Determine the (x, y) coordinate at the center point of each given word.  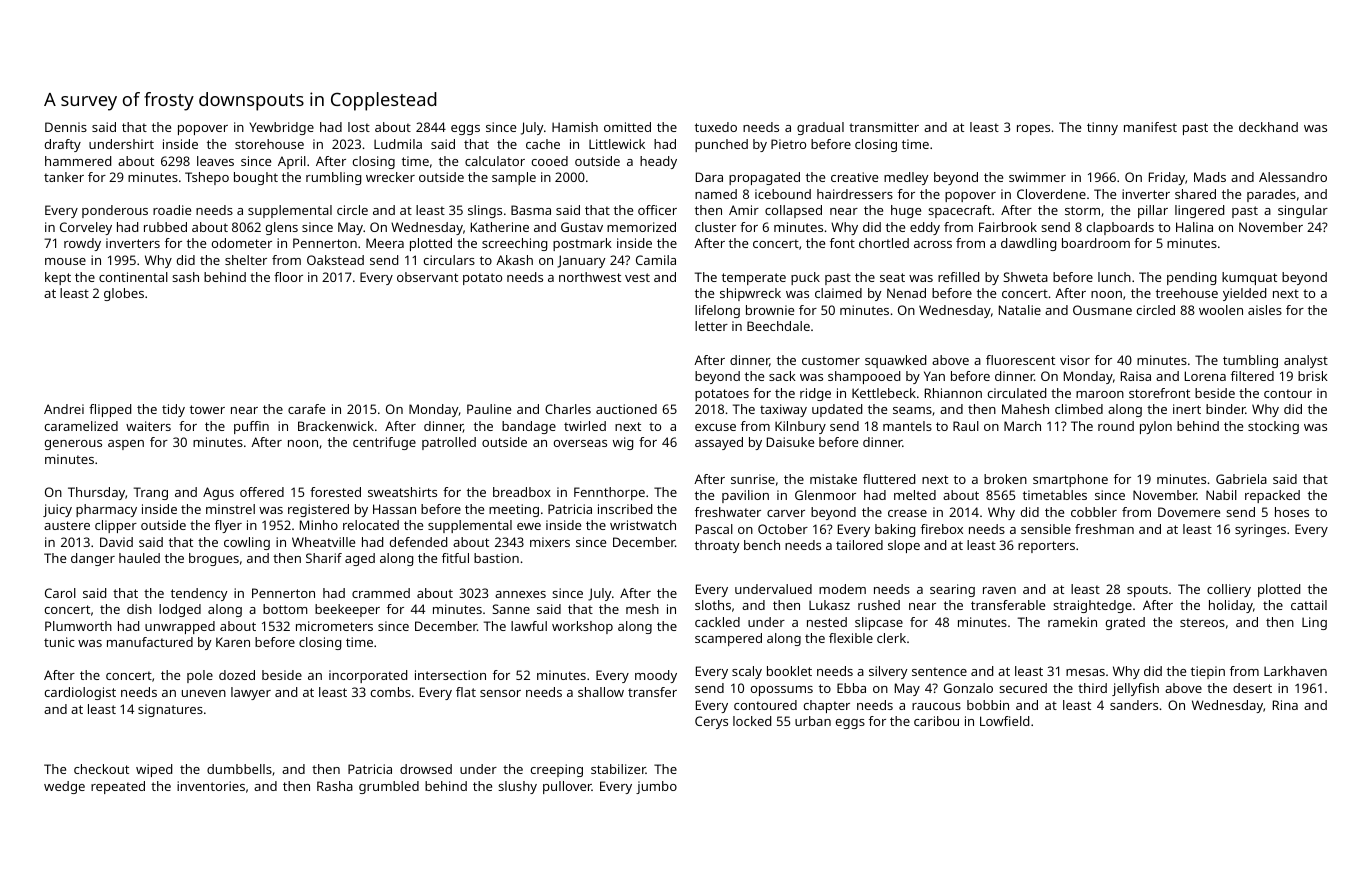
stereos (1202, 622)
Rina (1285, 705)
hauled (139, 558)
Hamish (575, 127)
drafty (63, 145)
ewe (529, 526)
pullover (567, 787)
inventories (211, 786)
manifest (1150, 127)
